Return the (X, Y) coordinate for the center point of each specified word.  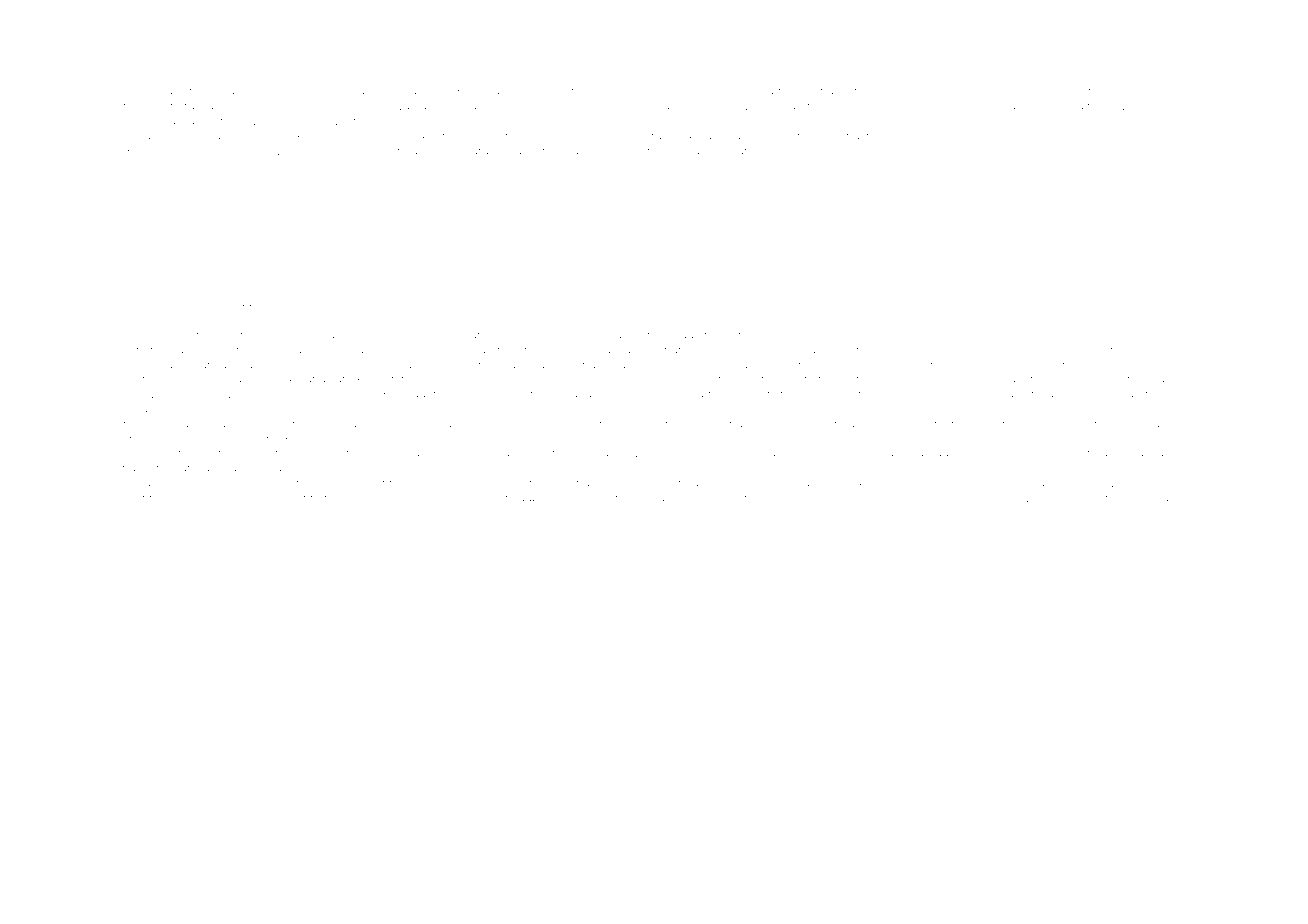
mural (372, 302)
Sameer (136, 90)
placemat (869, 170)
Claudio (641, 245)
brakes (789, 91)
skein (323, 424)
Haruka (884, 91)
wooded (569, 394)
